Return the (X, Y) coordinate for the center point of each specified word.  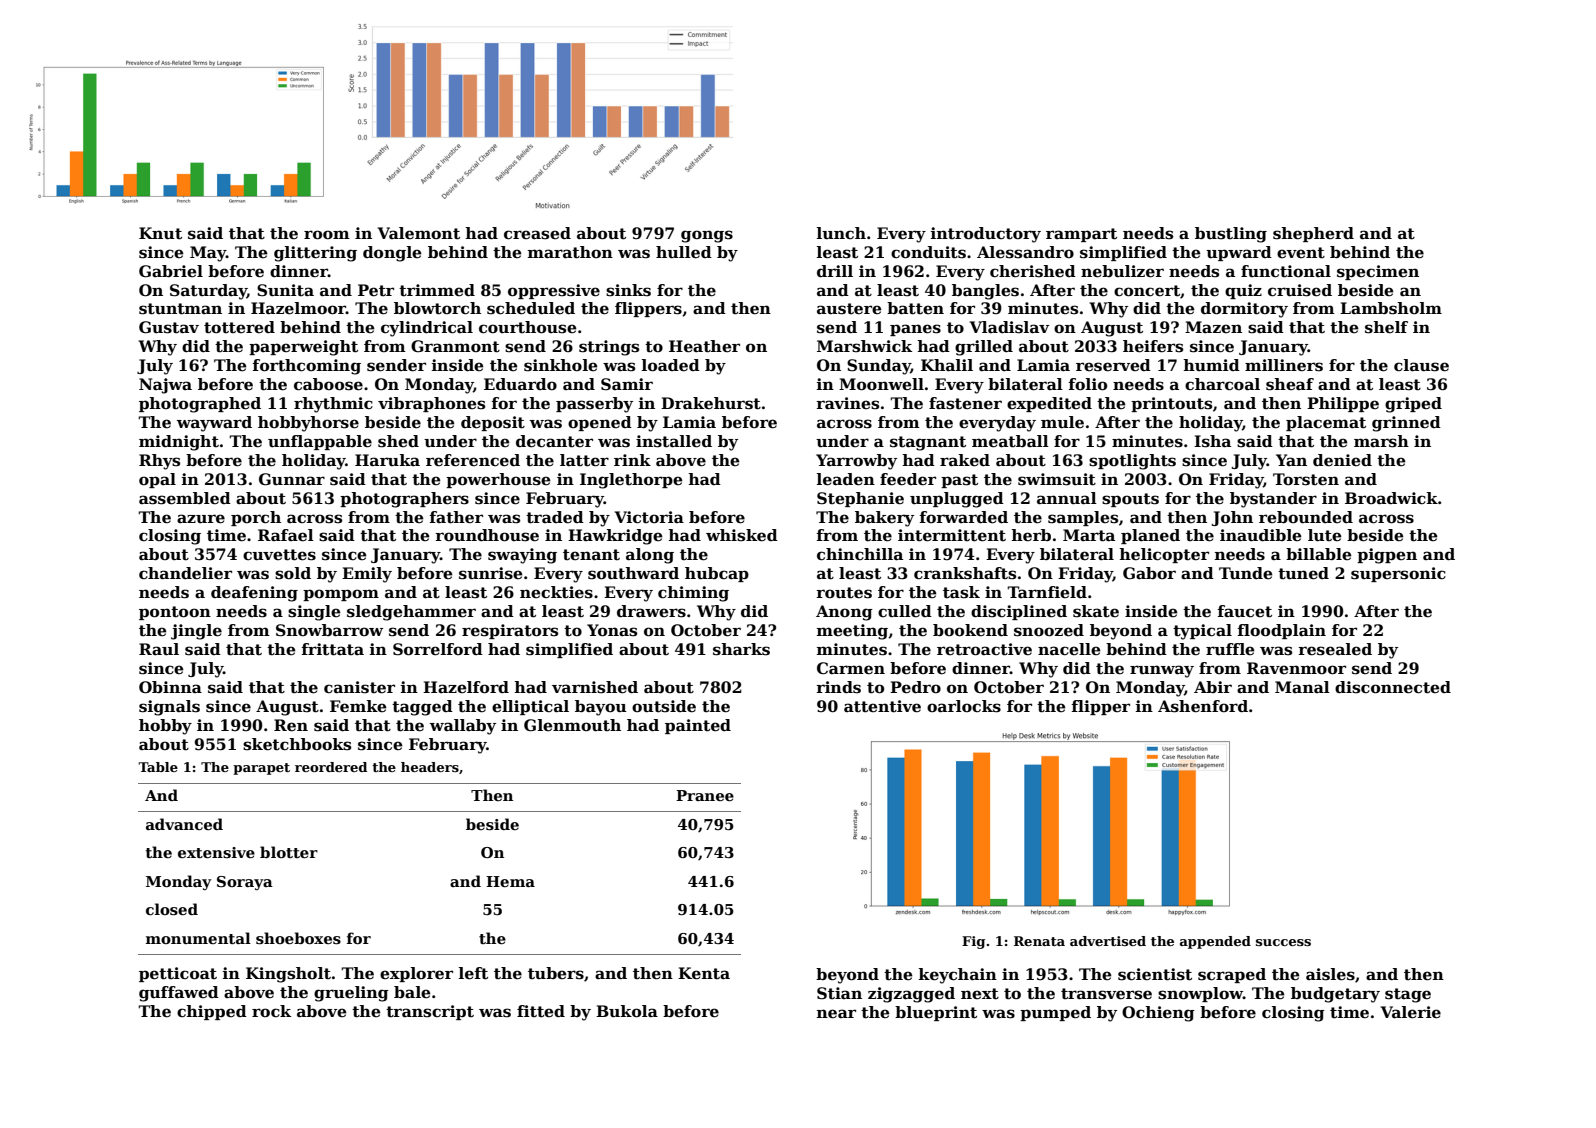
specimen (1378, 272)
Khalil (947, 365)
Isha (1212, 441)
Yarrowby (856, 462)
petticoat (178, 974)
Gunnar (292, 479)
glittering (315, 254)
